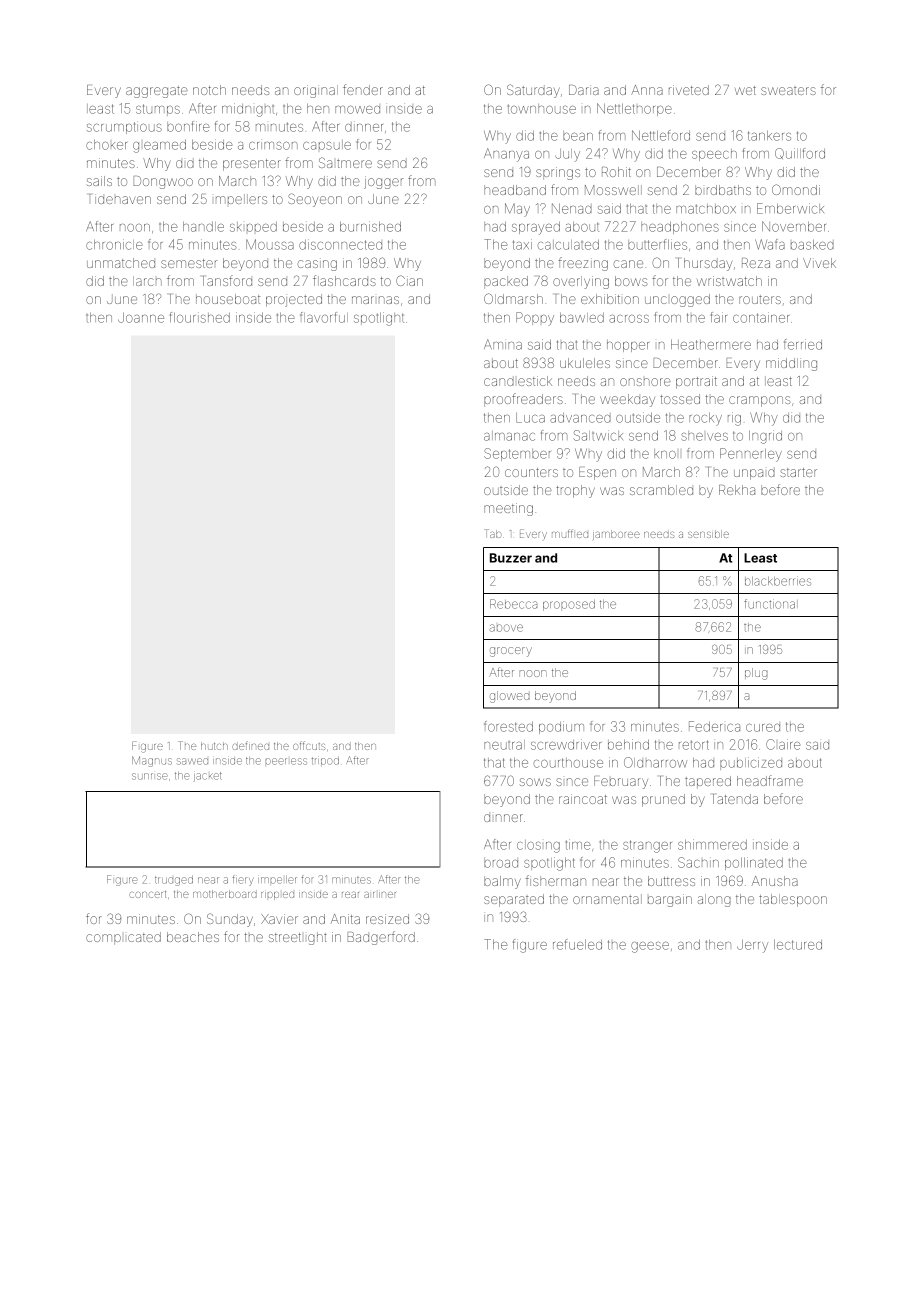 This screenshot has height=1308, width=924. I want to click on tankers, so click(769, 136).
